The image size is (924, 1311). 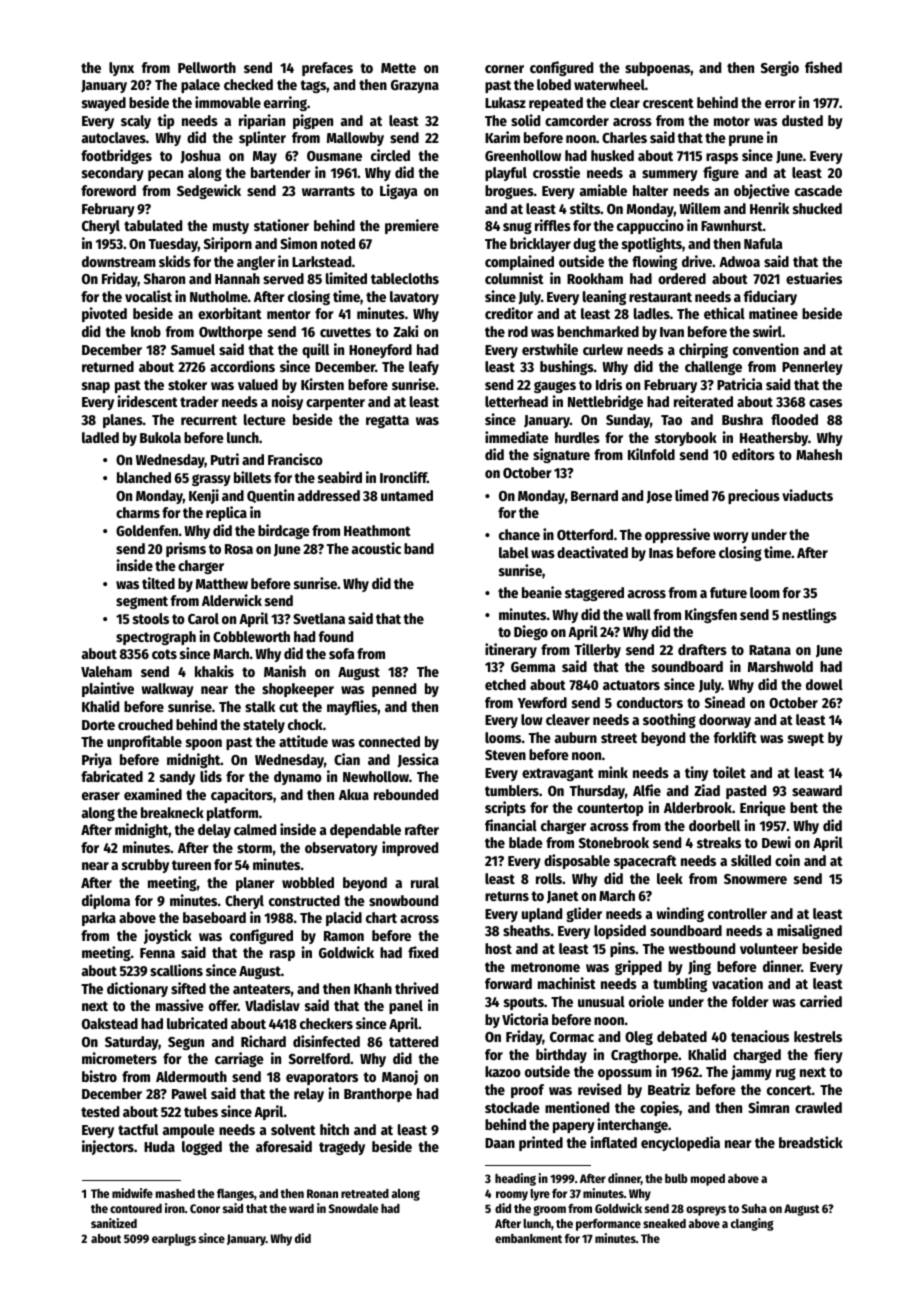 I want to click on Hannah, so click(x=237, y=278).
